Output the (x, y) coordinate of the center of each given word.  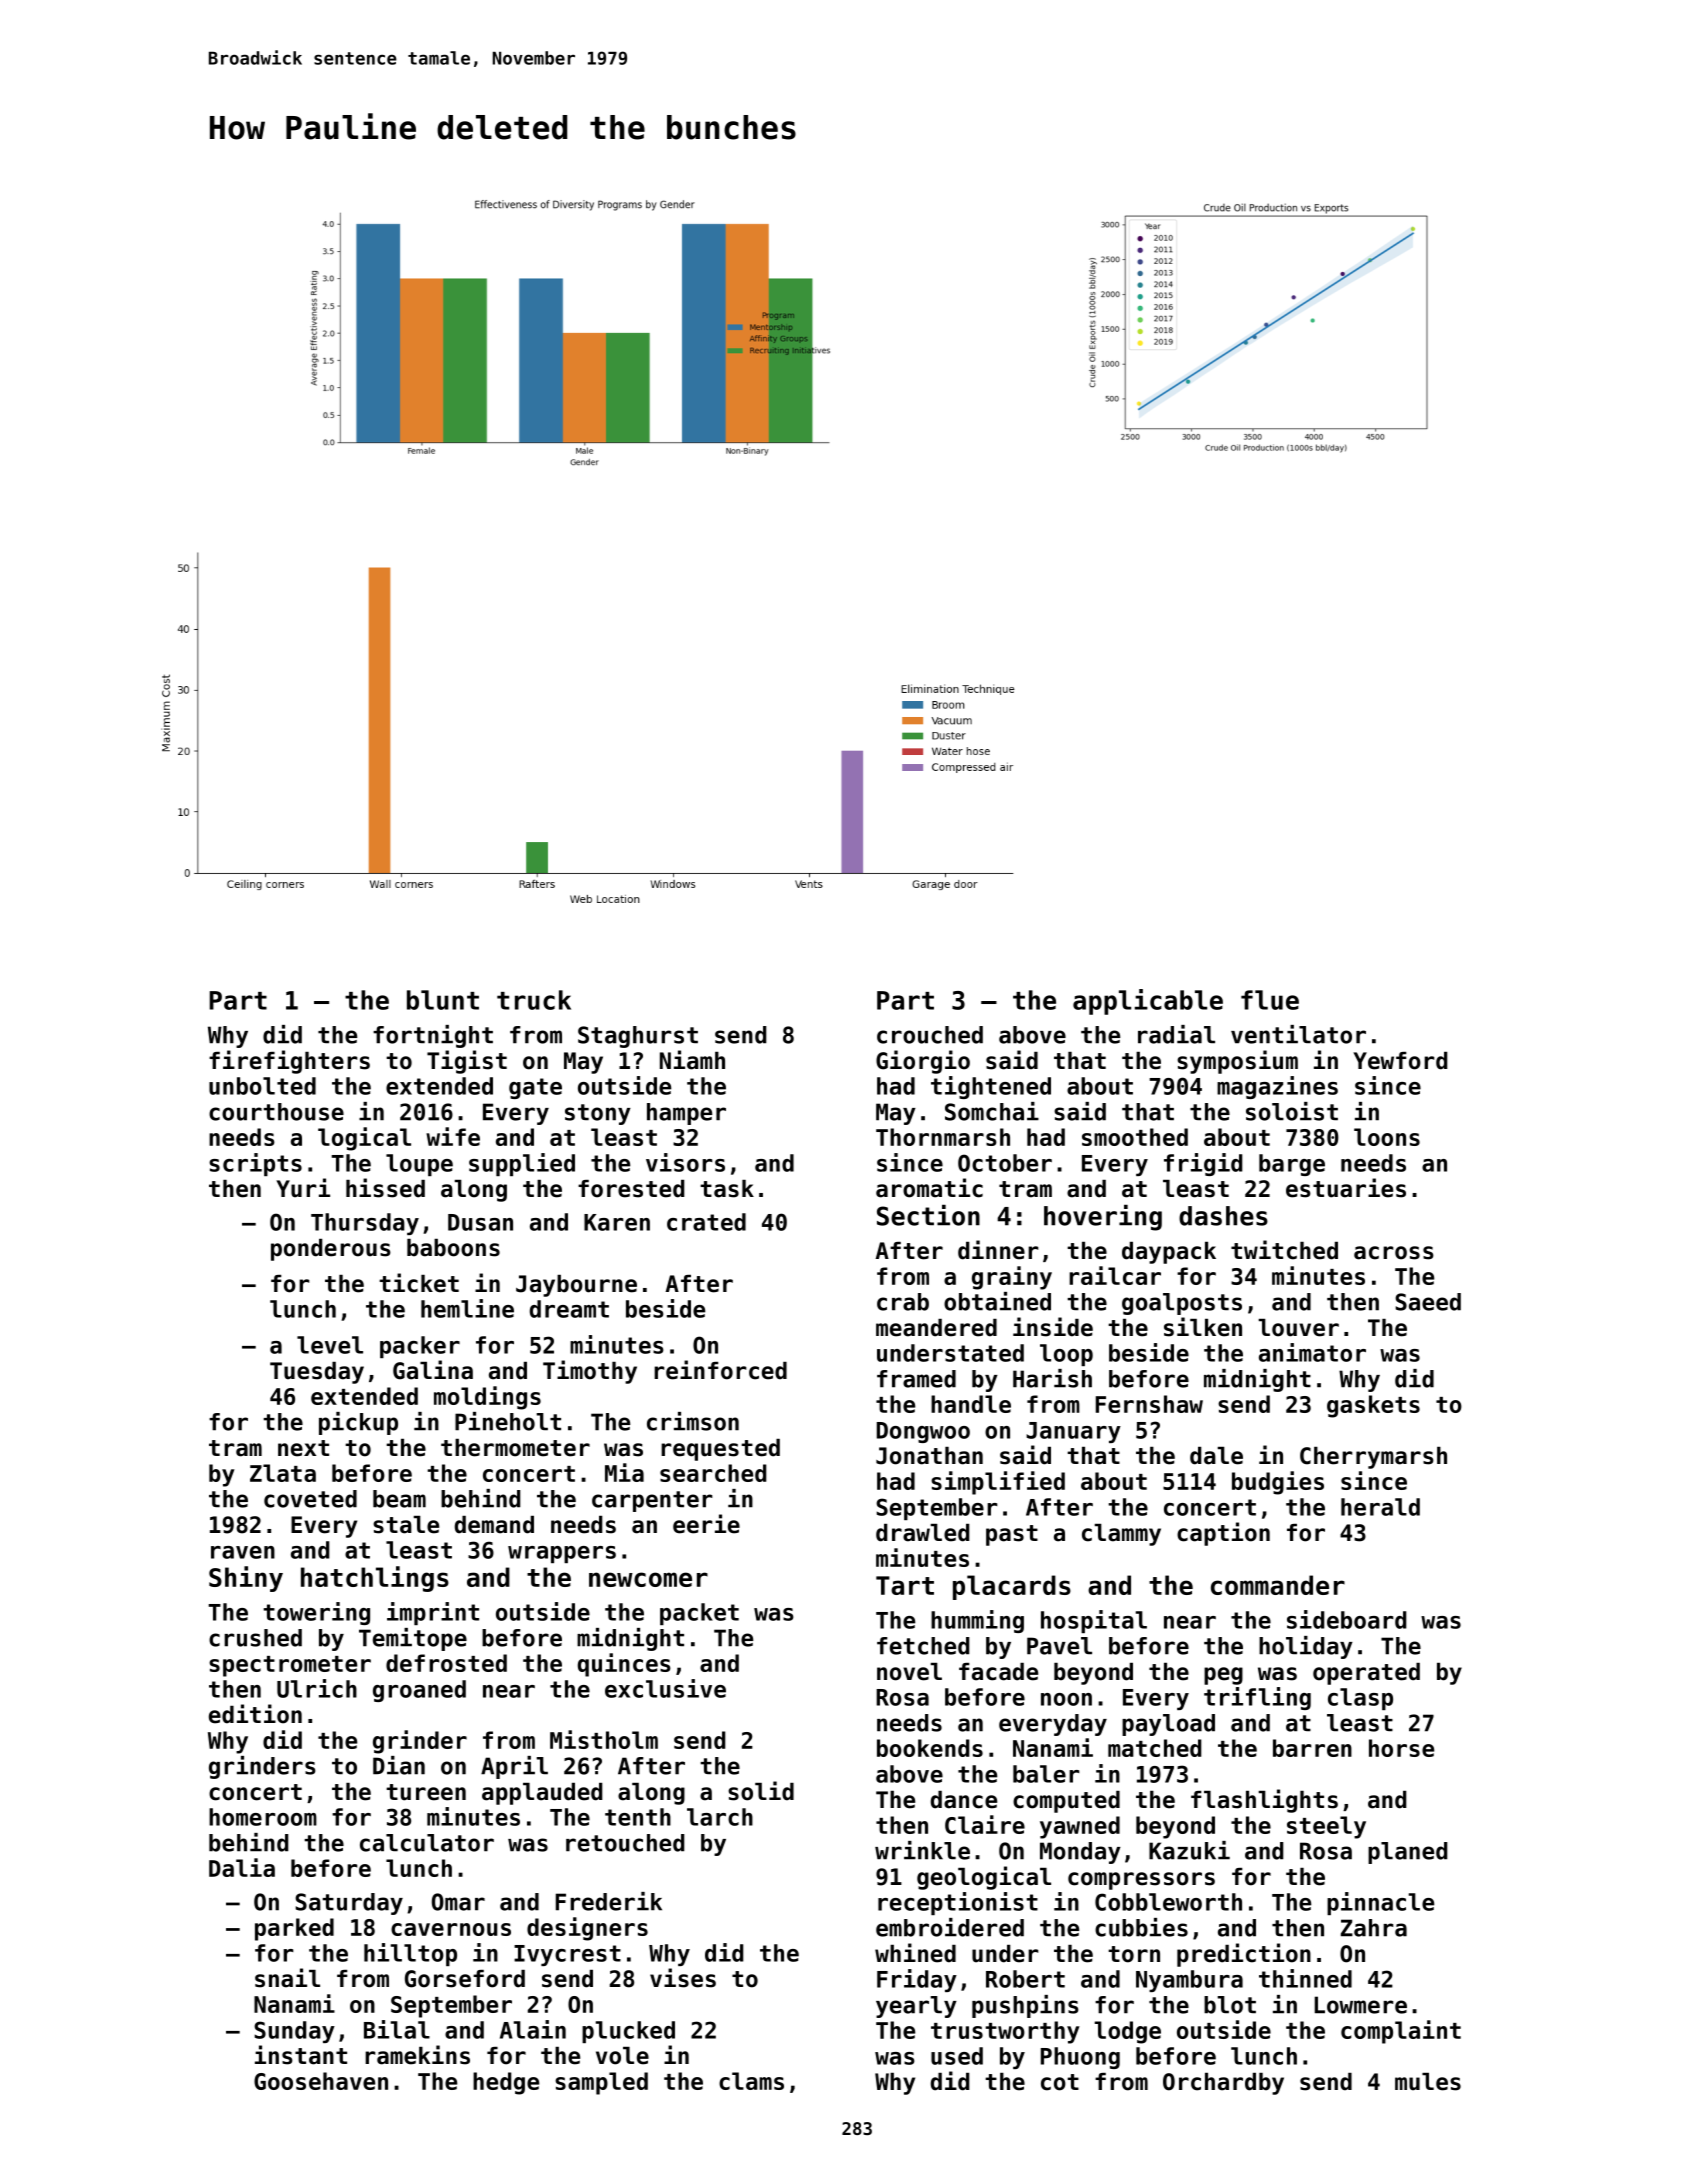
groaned (419, 1691)
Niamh (692, 1060)
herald (1380, 1507)
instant (301, 2055)
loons (1387, 1137)
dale (1216, 1456)
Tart (905, 1585)
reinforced (720, 1370)
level (330, 1345)
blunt (443, 1000)
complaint (1401, 2032)
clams (751, 2081)
